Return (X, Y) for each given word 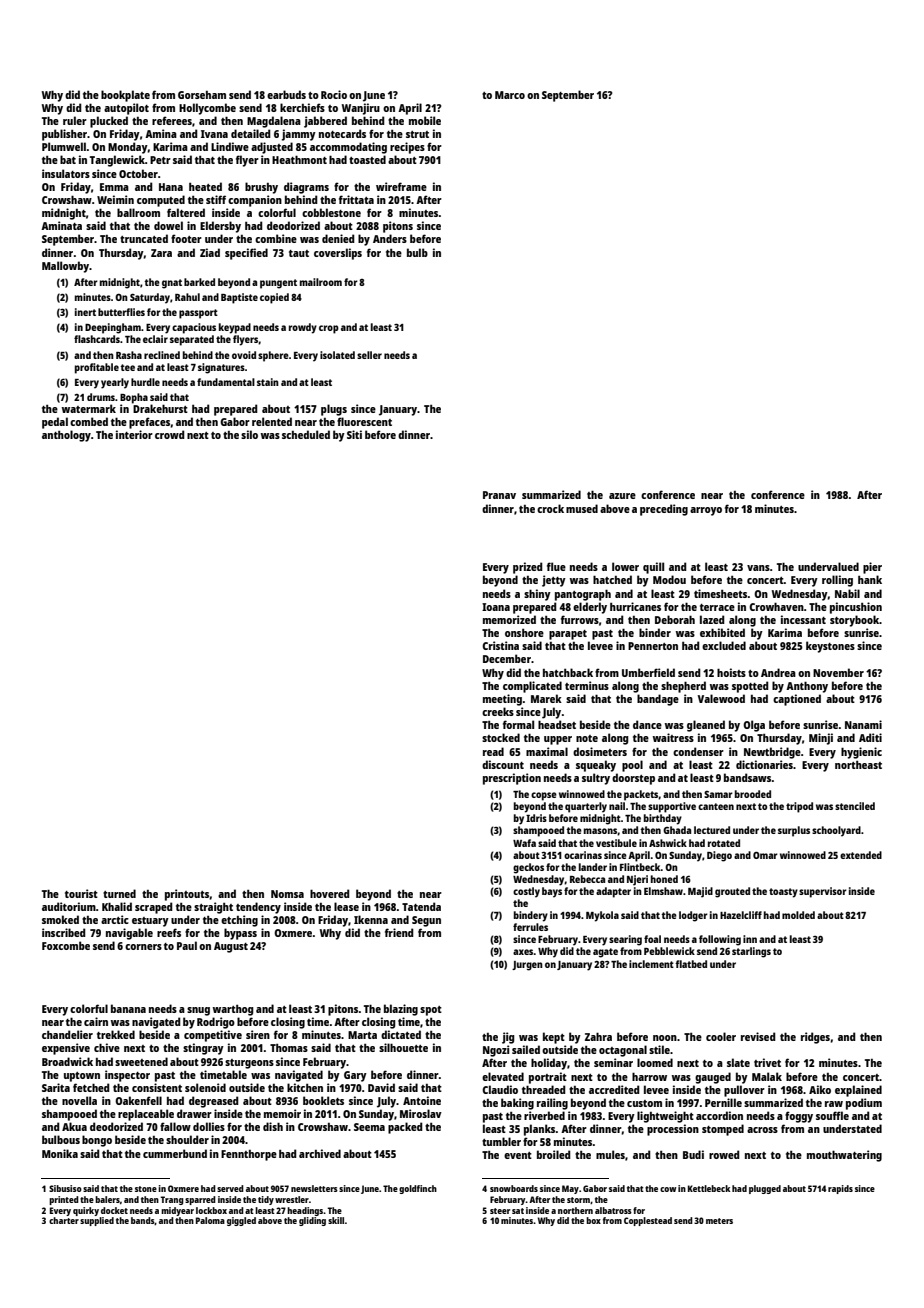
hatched (612, 579)
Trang (172, 1200)
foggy (799, 1117)
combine (276, 238)
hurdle (145, 382)
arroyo (706, 511)
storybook (855, 621)
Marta (362, 1035)
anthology (66, 436)
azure (622, 496)
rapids (840, 1189)
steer (500, 1211)
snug (198, 1011)
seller (369, 355)
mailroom (321, 282)
